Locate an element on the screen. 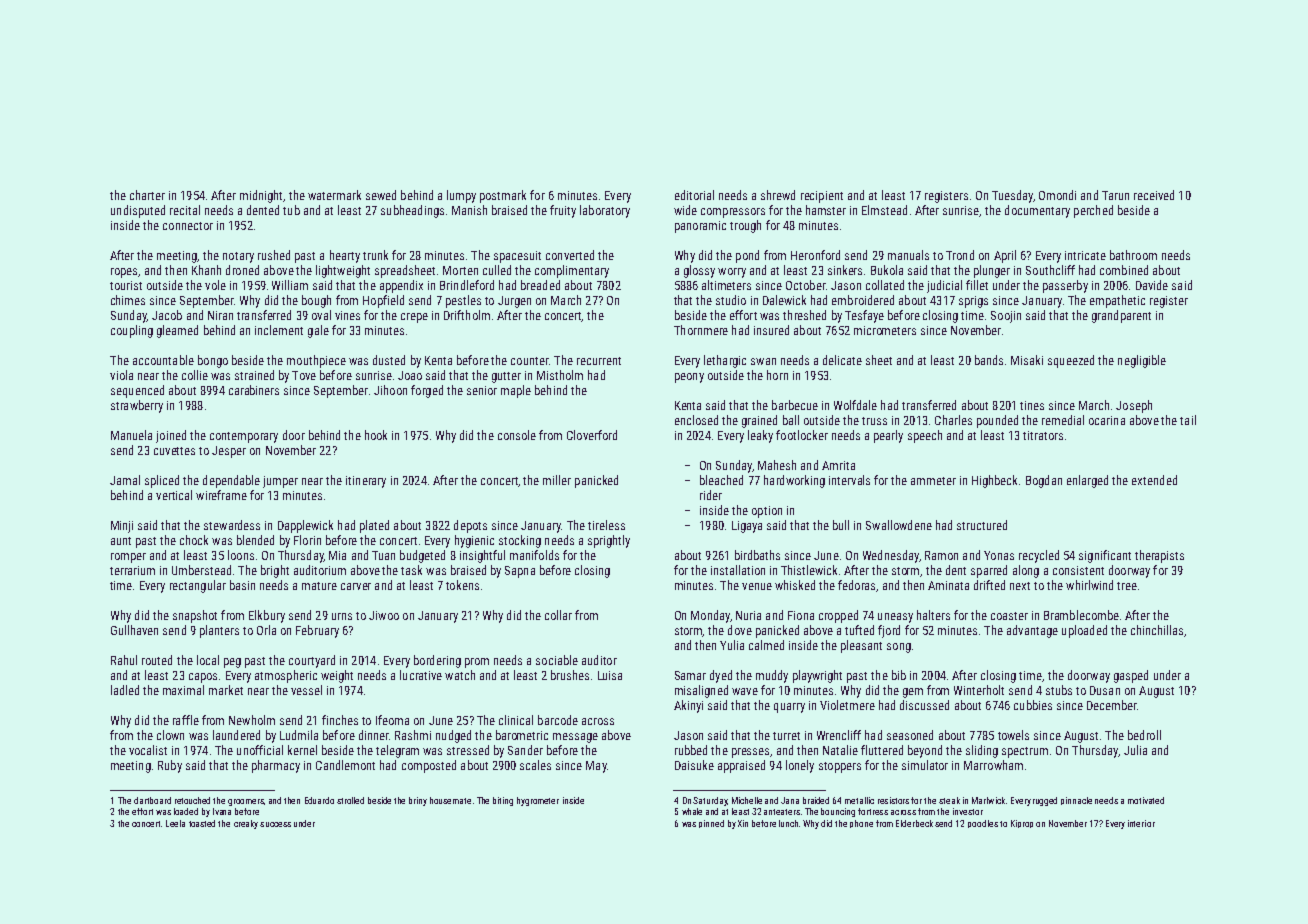 The height and width of the screenshot is (924, 1308). Omondi is located at coordinates (1057, 195).
